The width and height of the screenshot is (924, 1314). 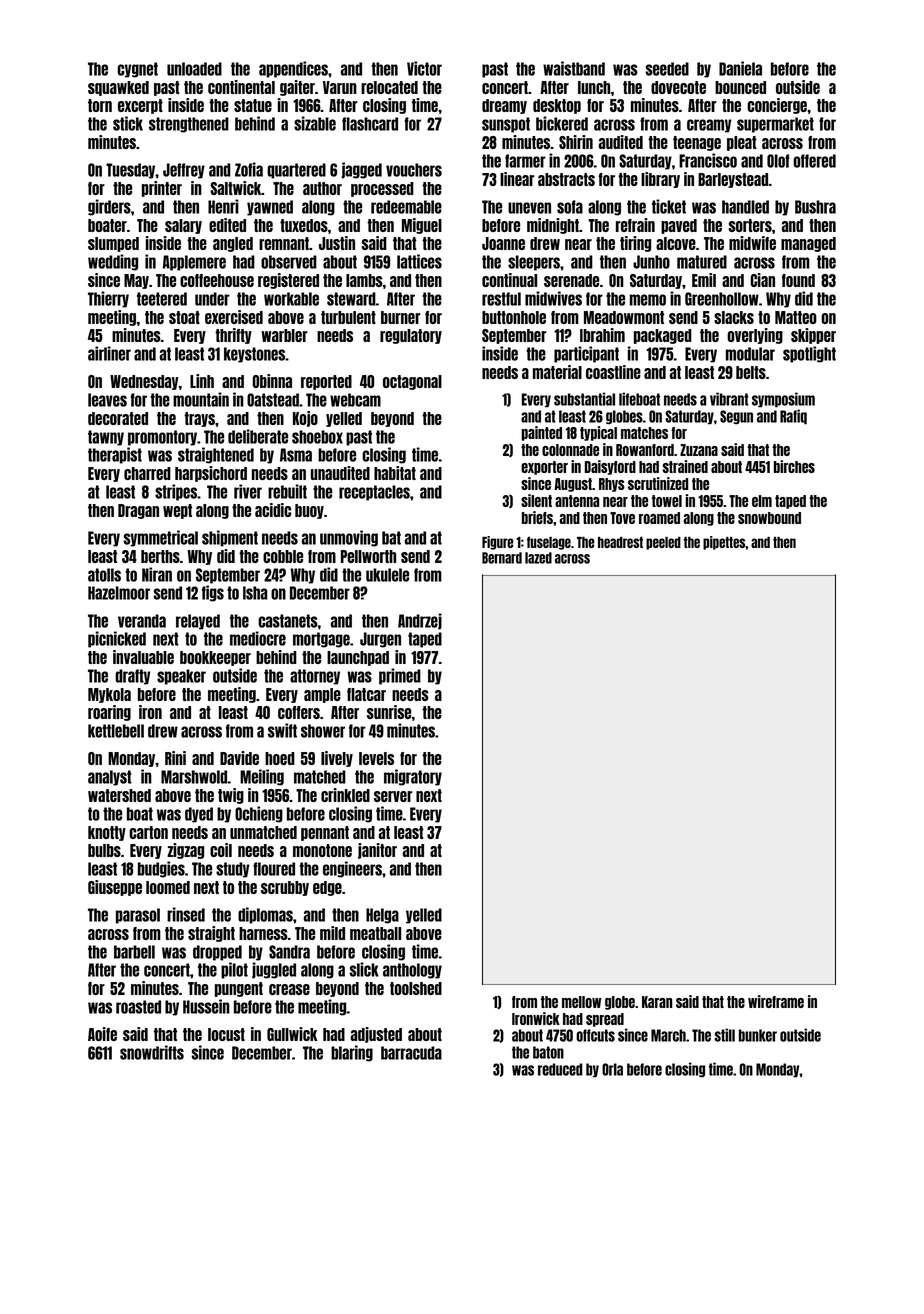 What do you see at coordinates (809, 354) in the screenshot?
I see `spotlight` at bounding box center [809, 354].
